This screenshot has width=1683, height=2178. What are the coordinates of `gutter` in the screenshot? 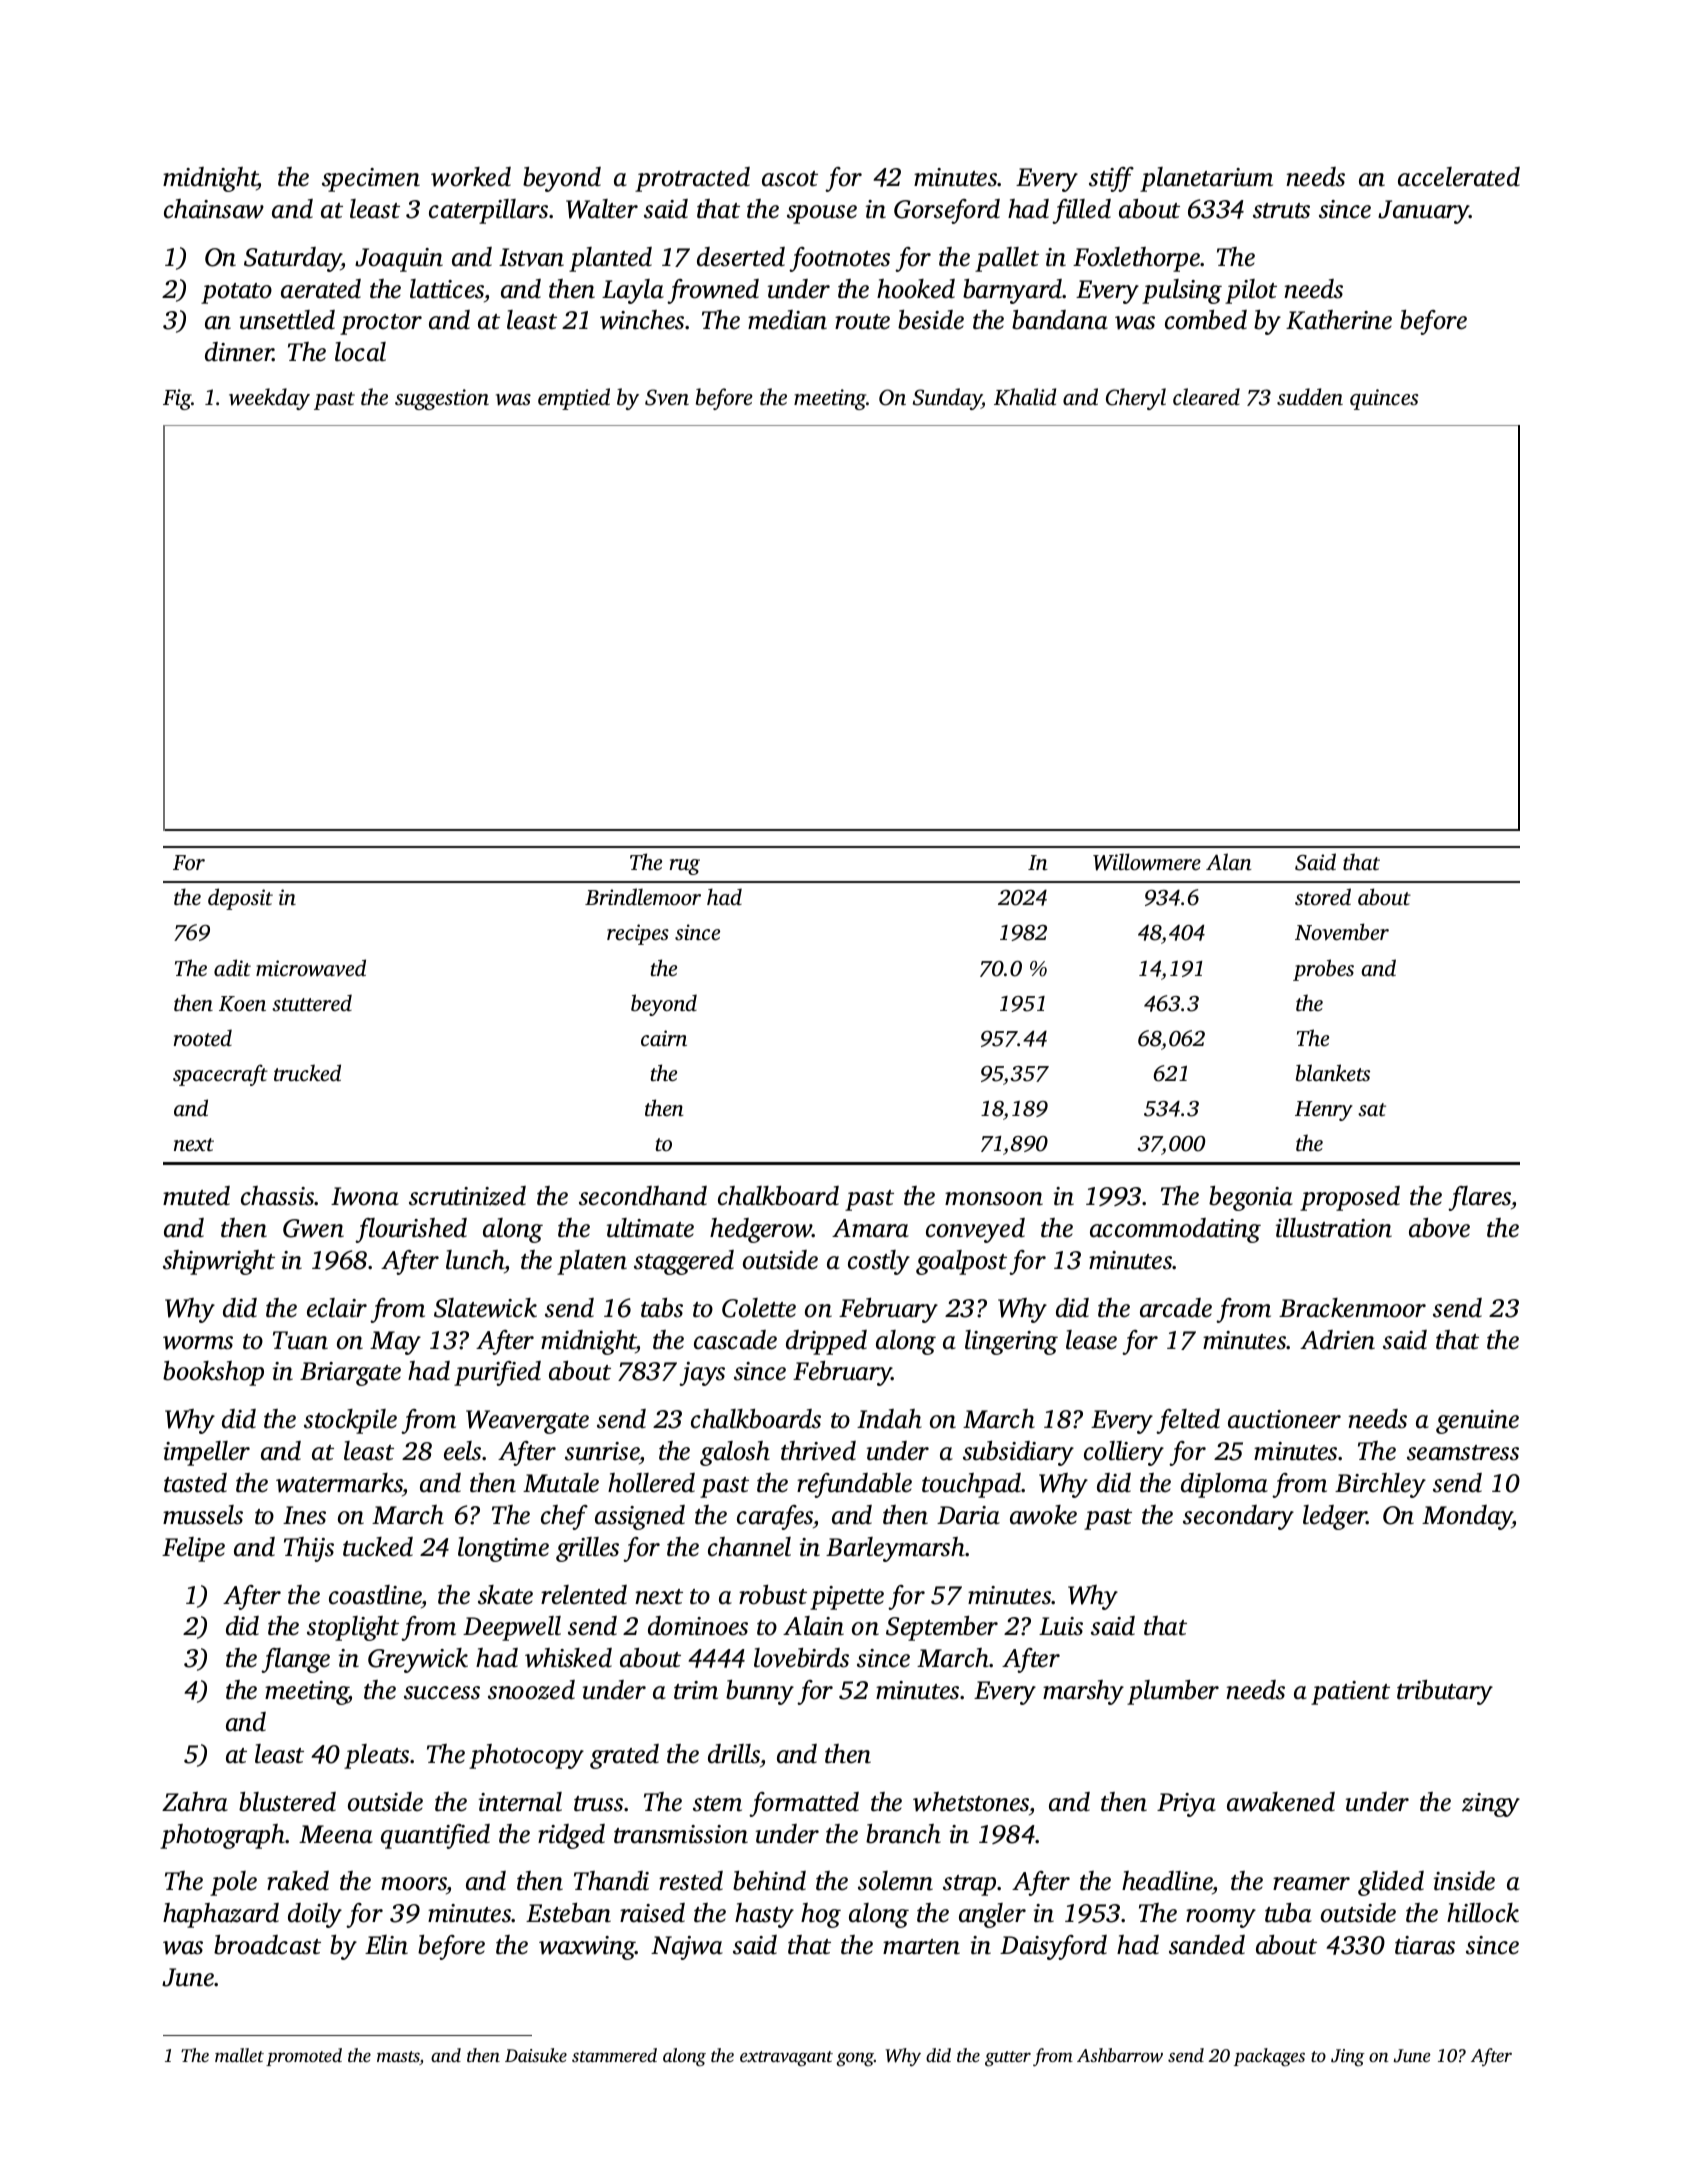 It's located at (1008, 2059).
